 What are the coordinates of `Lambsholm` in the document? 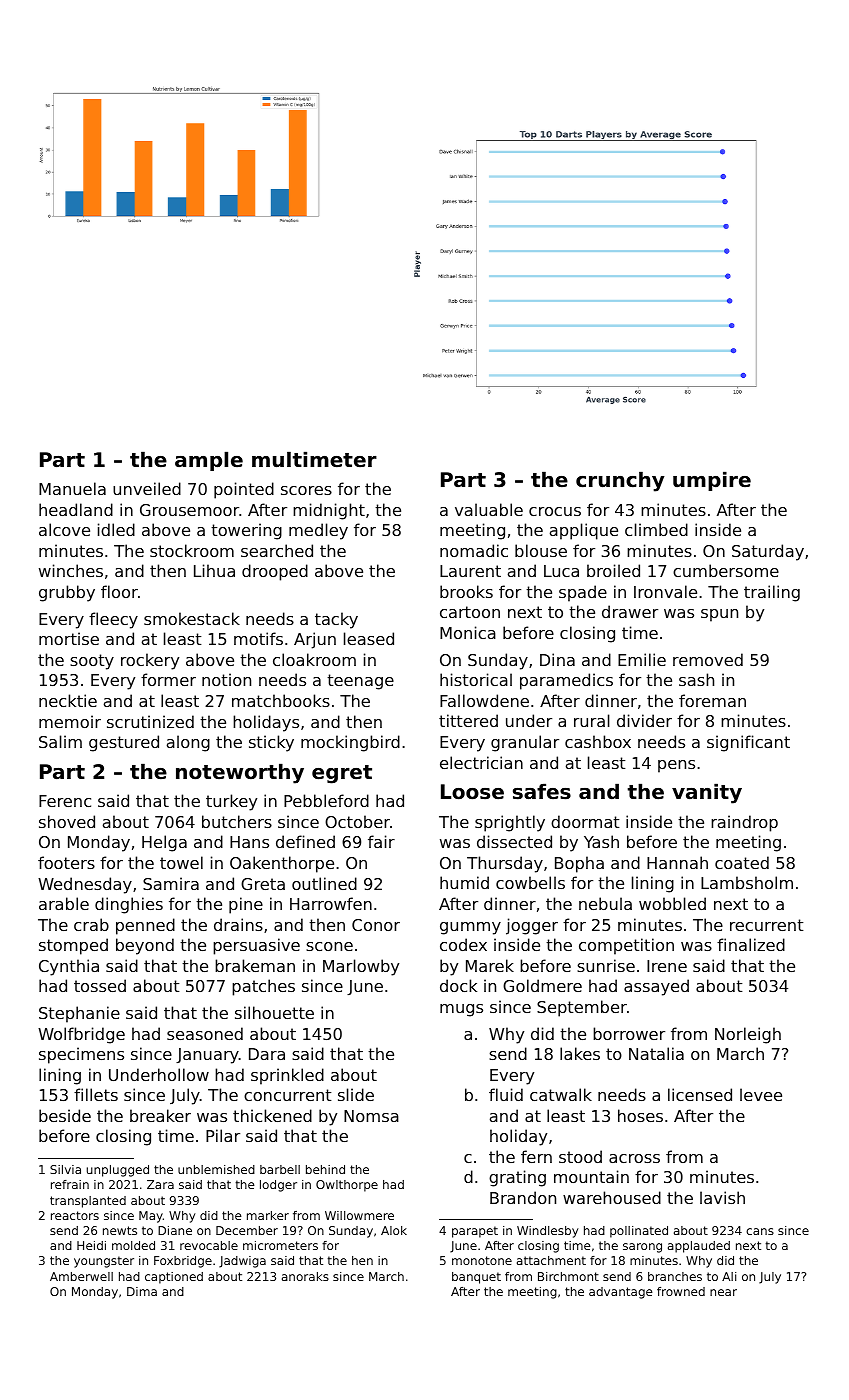 It's located at (747, 882).
